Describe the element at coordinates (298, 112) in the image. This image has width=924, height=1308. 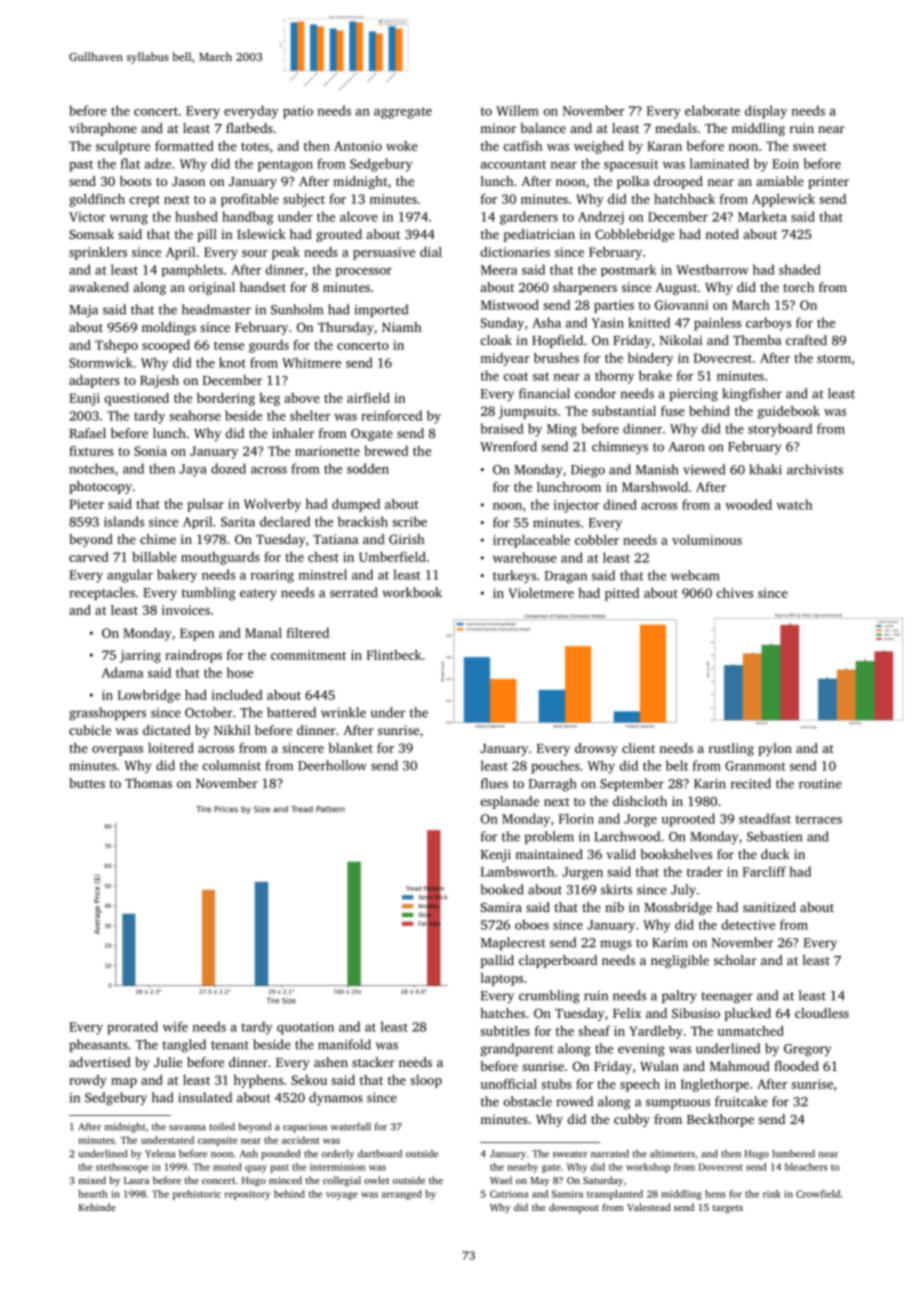
I see `patio` at that location.
